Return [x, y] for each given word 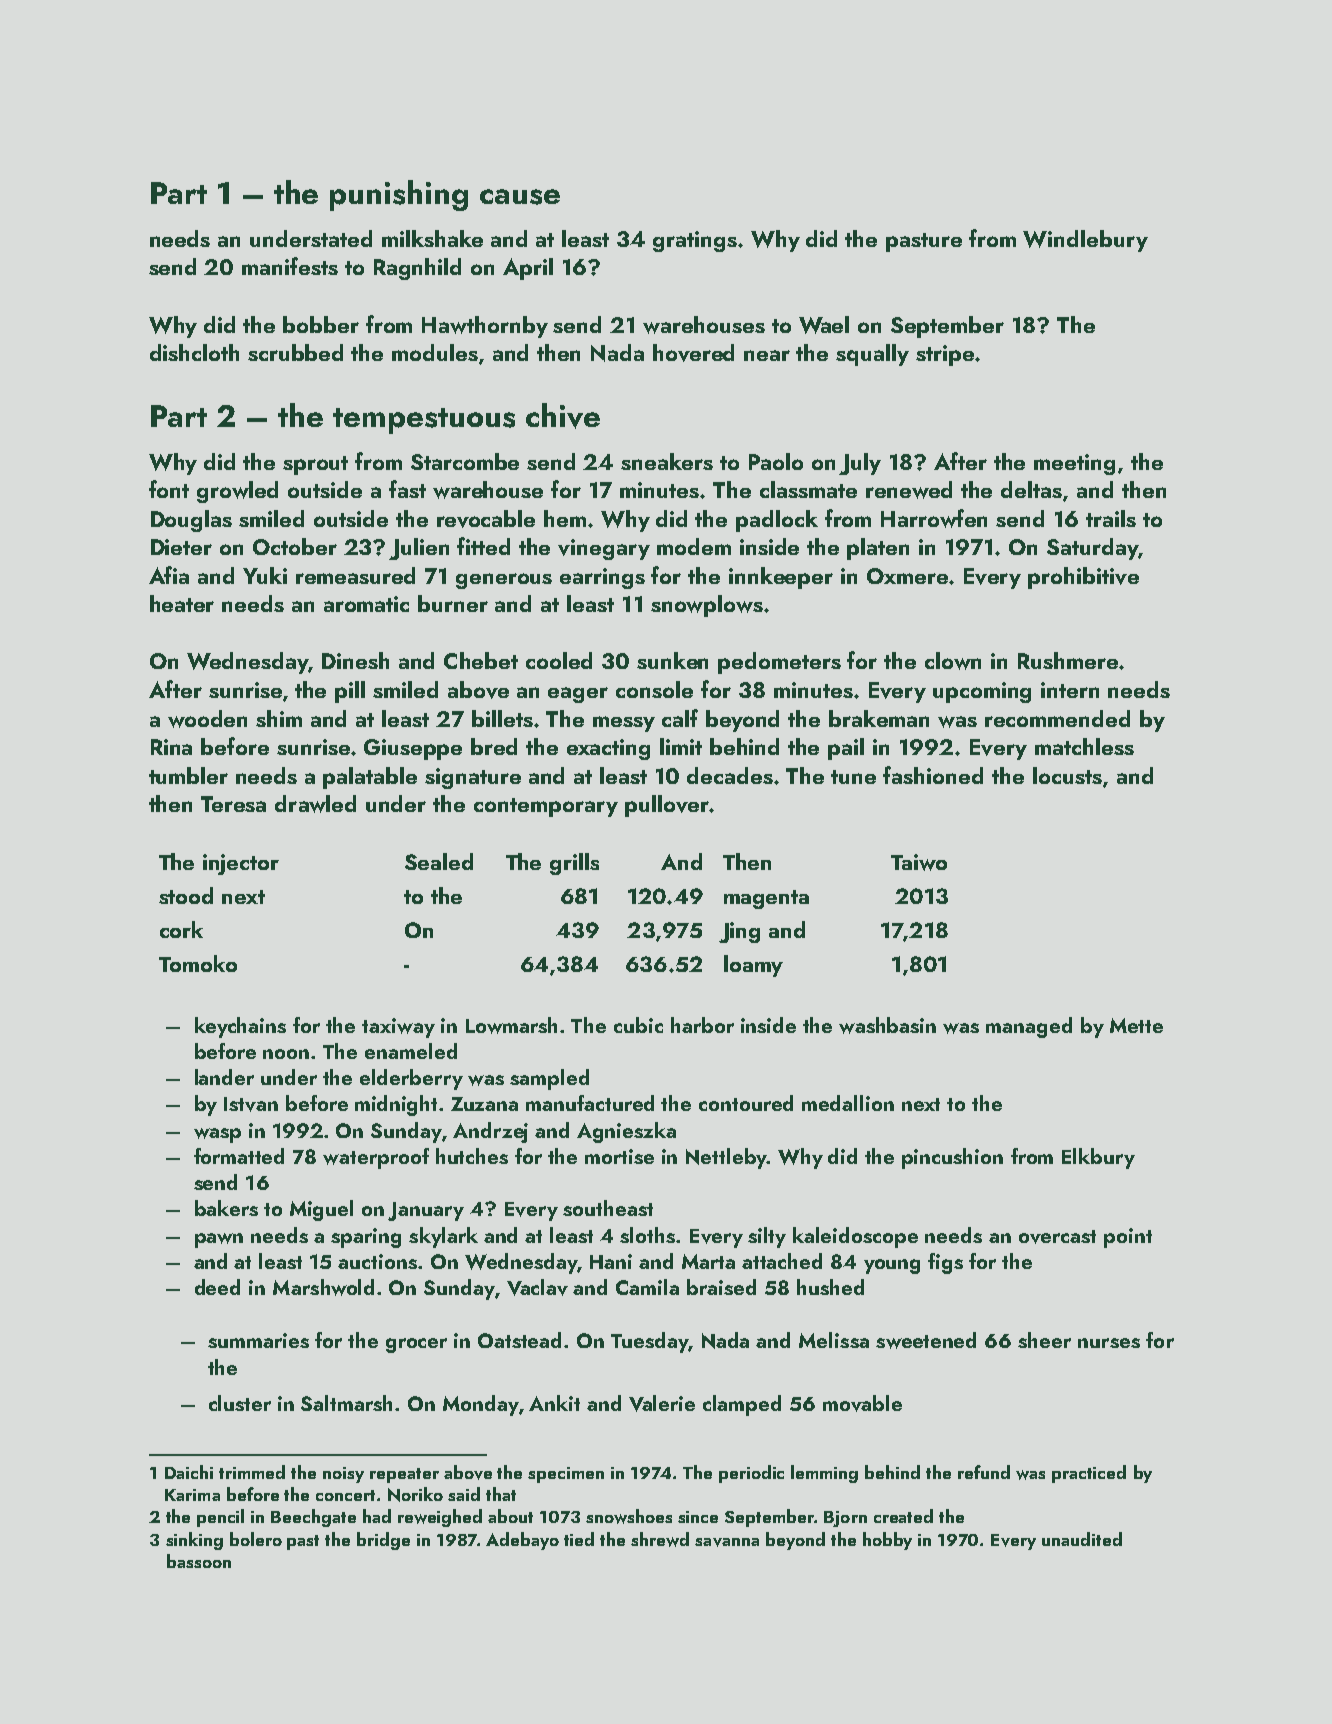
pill [350, 692]
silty [767, 1237]
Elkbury [1098, 1158]
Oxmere [907, 576]
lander [224, 1077]
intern [1070, 690]
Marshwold [323, 1287]
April [528, 269]
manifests [290, 266]
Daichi [189, 1472]
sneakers [667, 461]
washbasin [887, 1025]
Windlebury [1085, 241]
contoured [746, 1103]
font [169, 489]
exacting [608, 749]
